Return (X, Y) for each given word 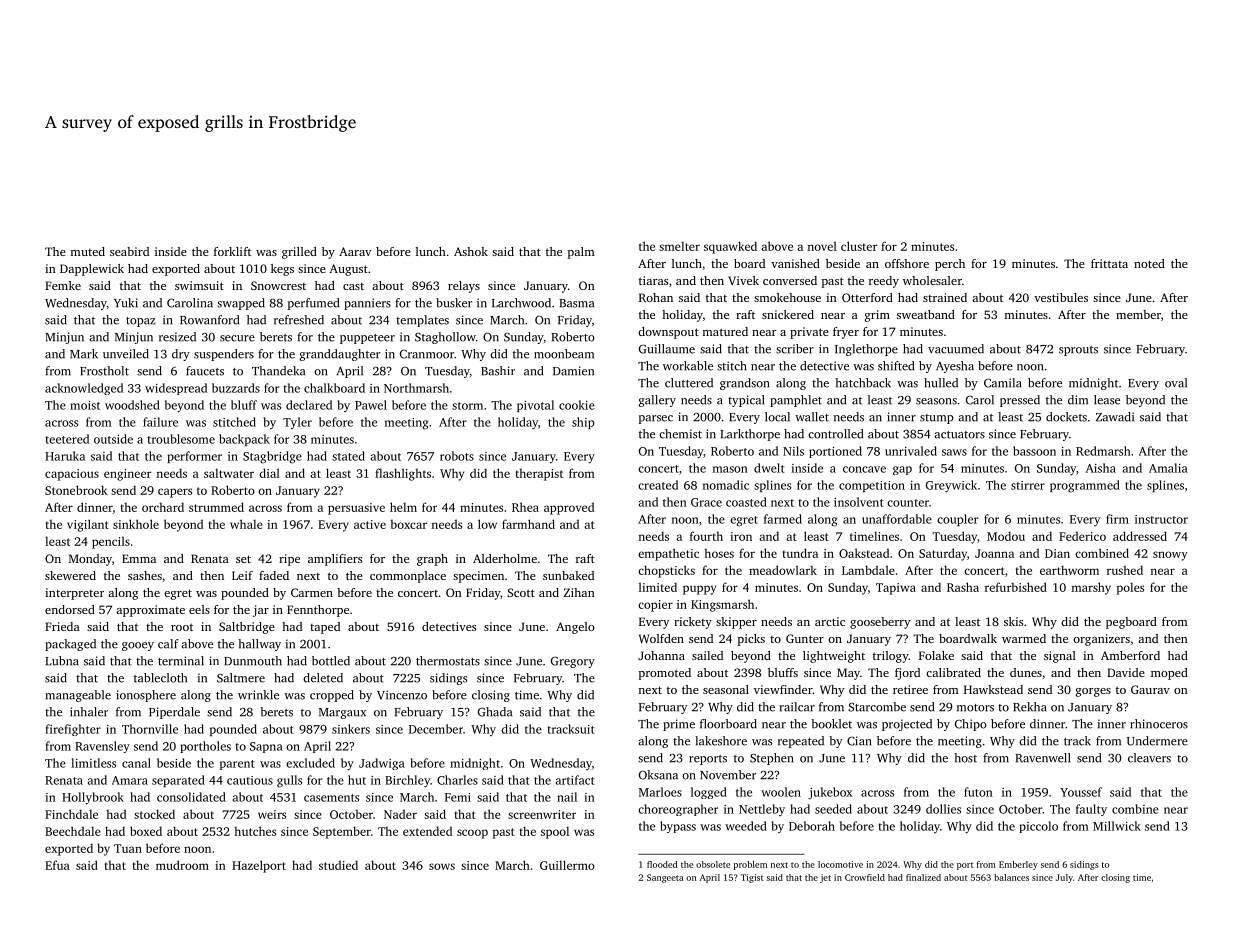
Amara (130, 780)
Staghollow (445, 338)
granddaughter (339, 355)
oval (1176, 383)
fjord (907, 674)
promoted (665, 674)
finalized (923, 877)
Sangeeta (665, 878)
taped (325, 628)
